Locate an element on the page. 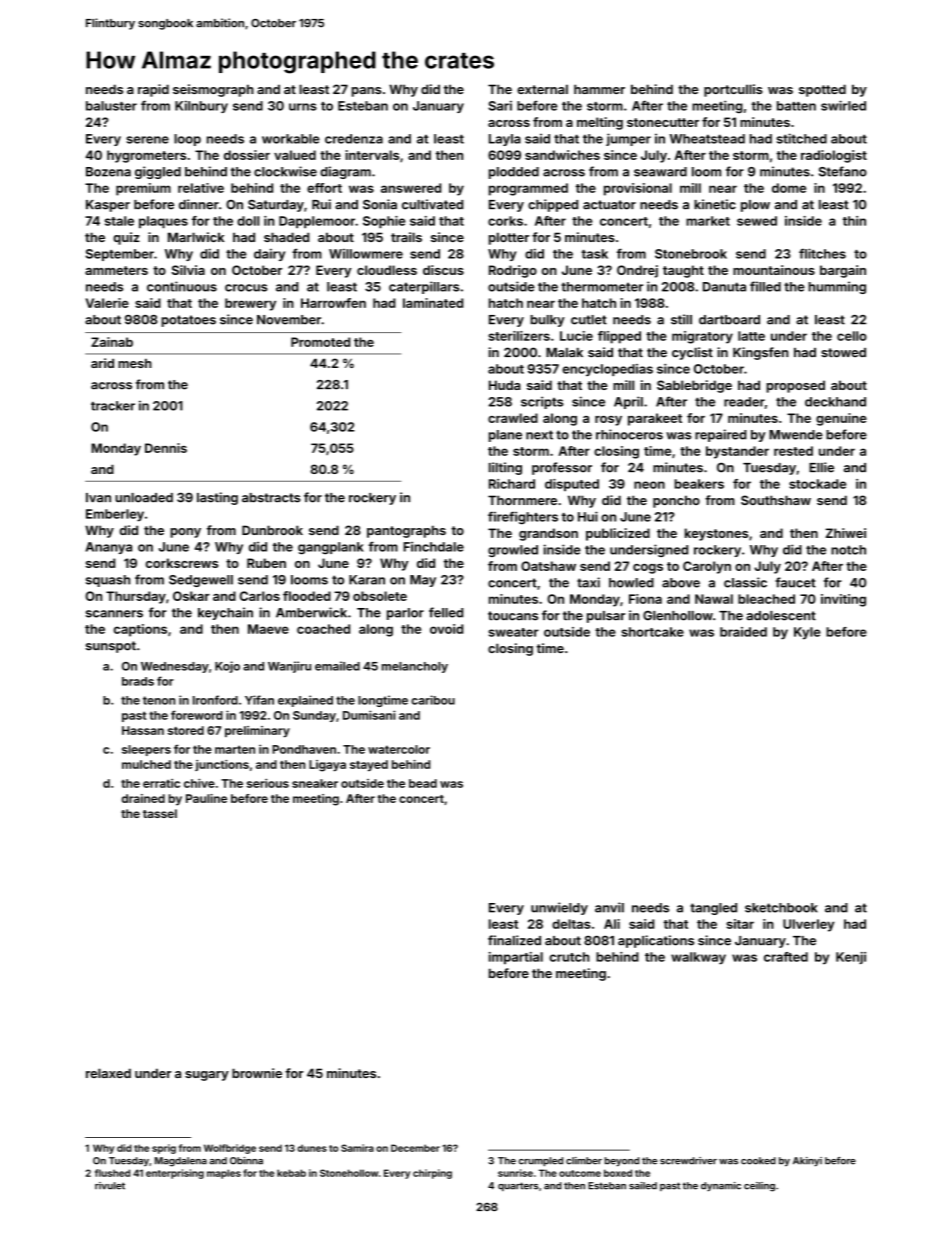  Emberley is located at coordinates (115, 515).
